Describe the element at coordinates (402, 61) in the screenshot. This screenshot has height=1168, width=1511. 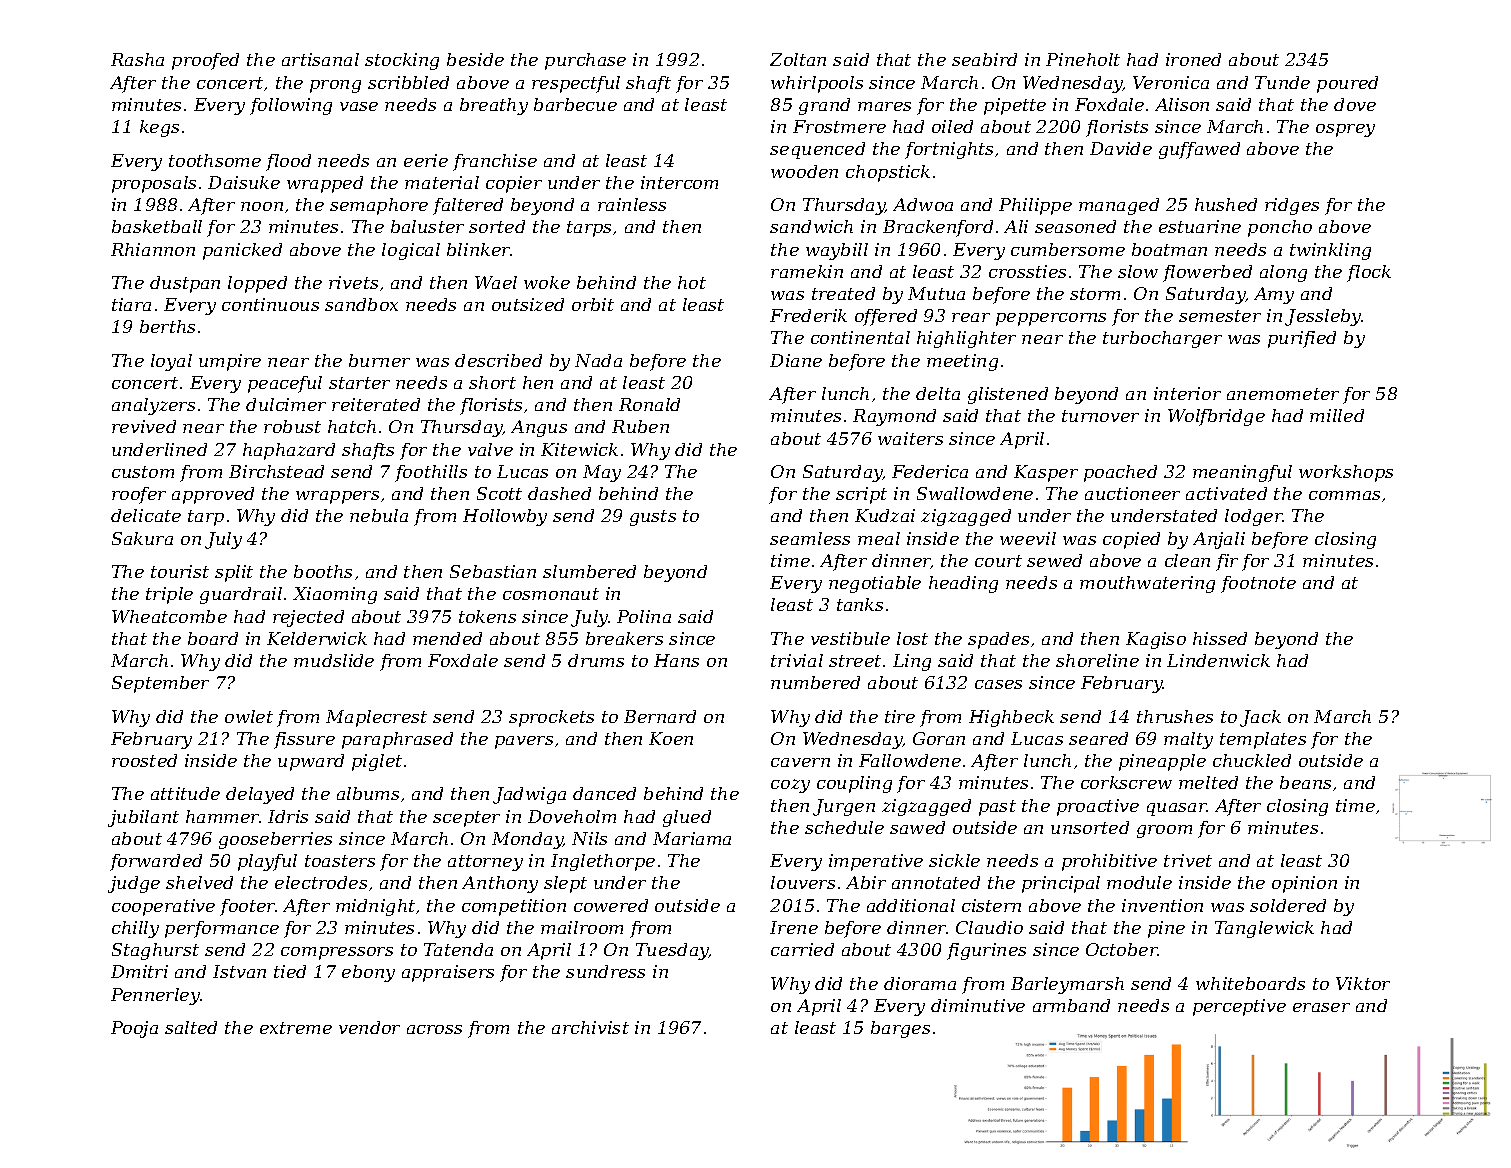
I see `stocking` at that location.
